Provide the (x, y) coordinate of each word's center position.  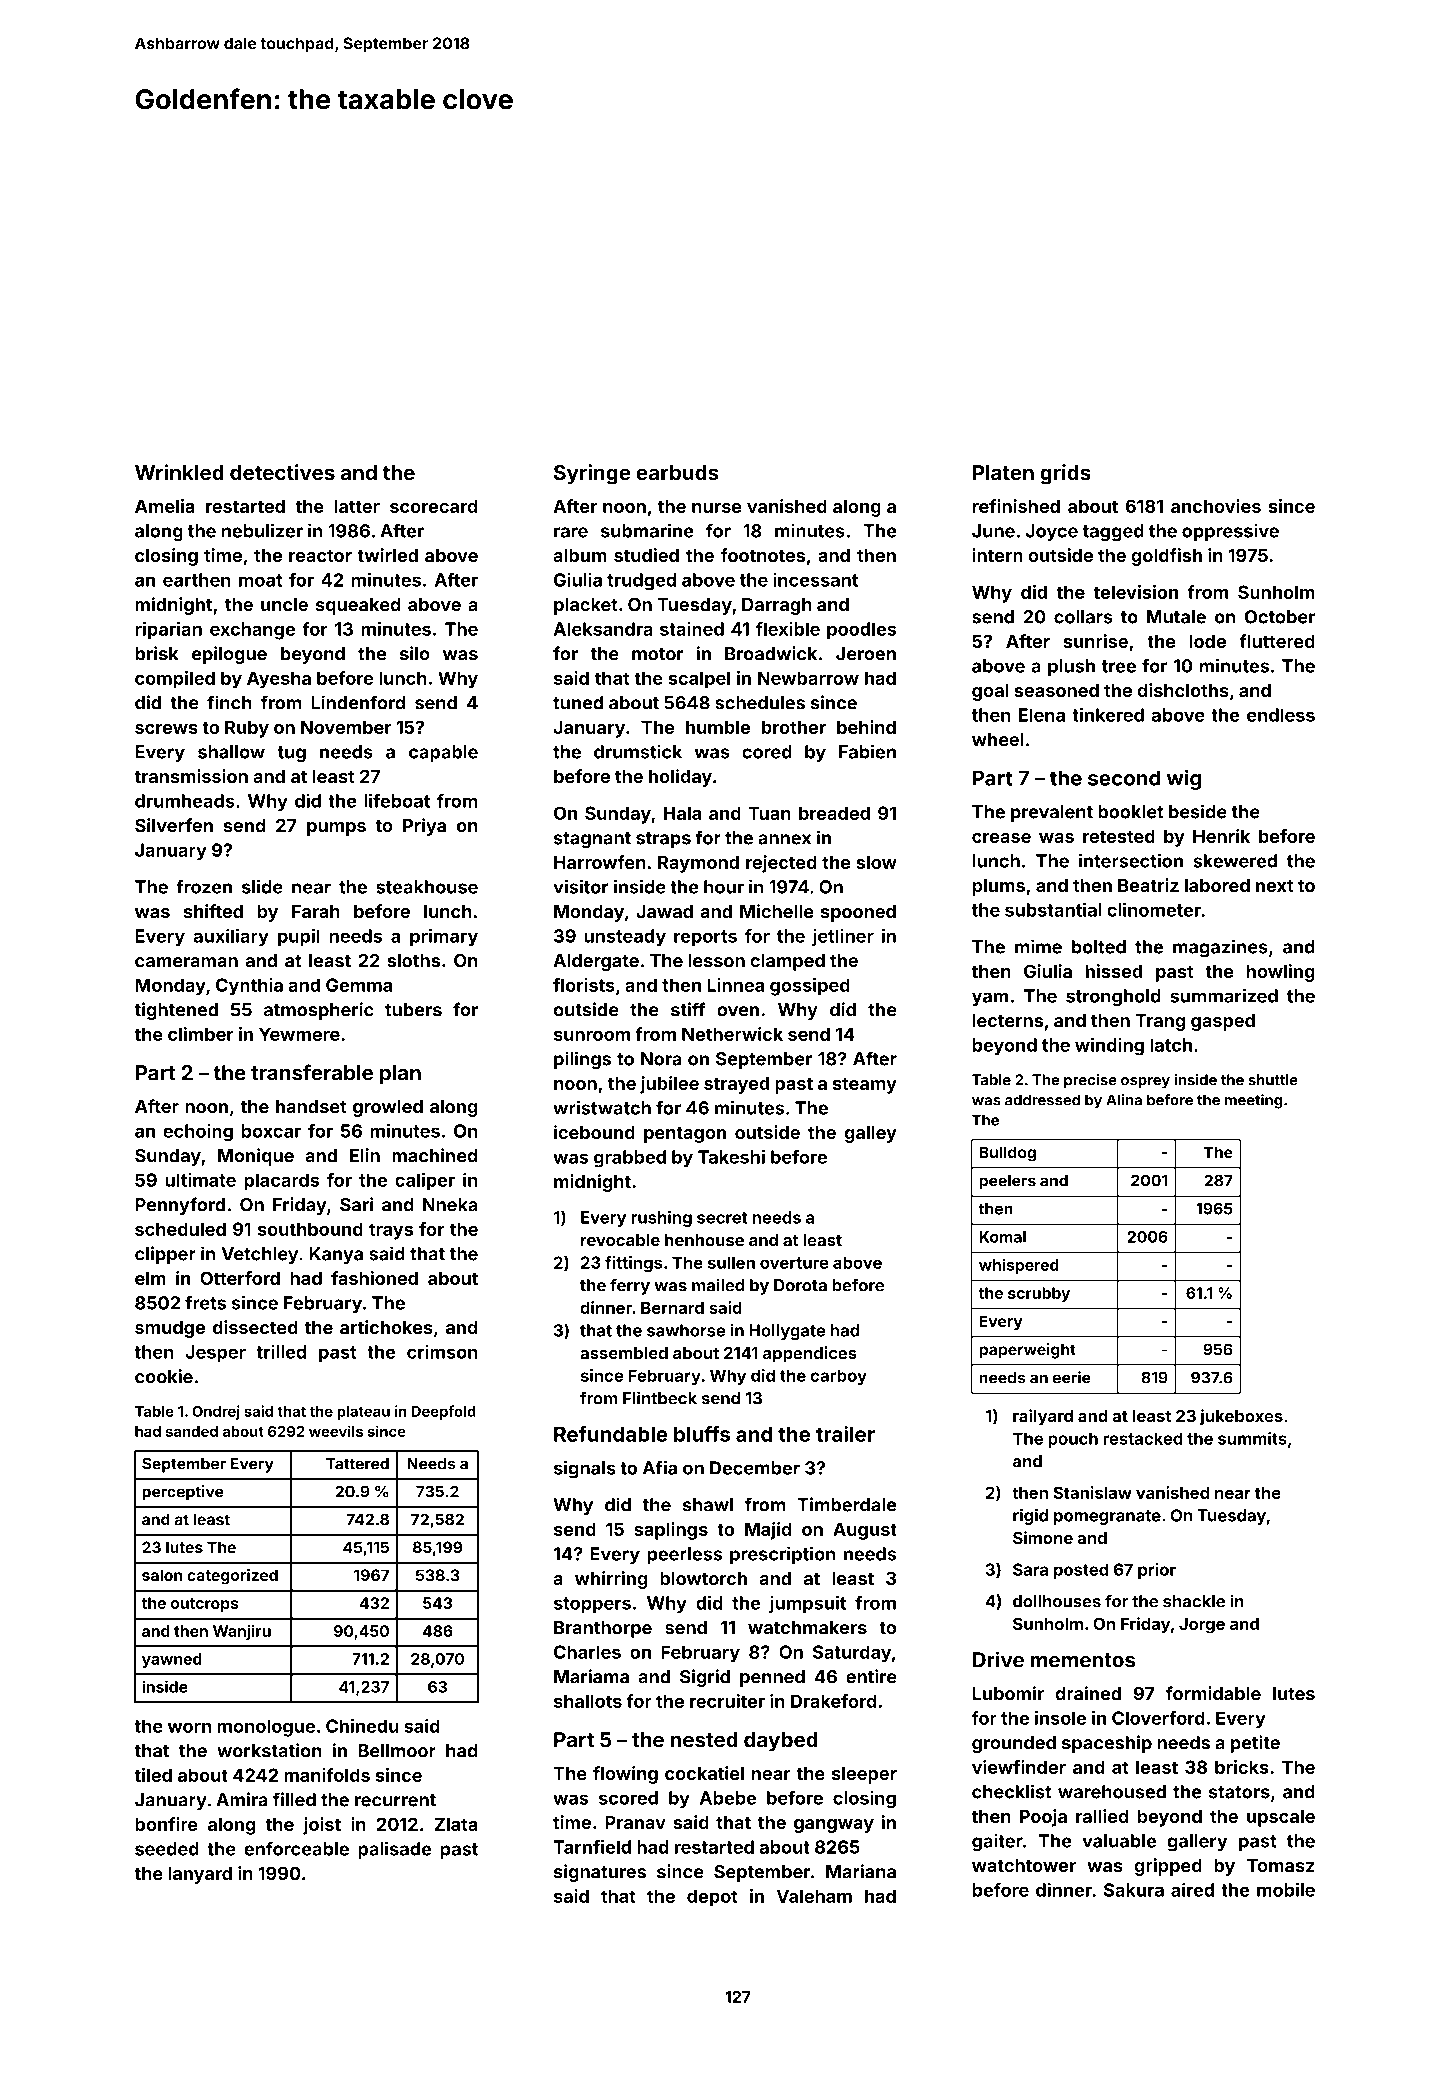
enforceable (296, 1848)
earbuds (677, 472)
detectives (282, 472)
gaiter (997, 1842)
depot (712, 1898)
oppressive (1230, 532)
